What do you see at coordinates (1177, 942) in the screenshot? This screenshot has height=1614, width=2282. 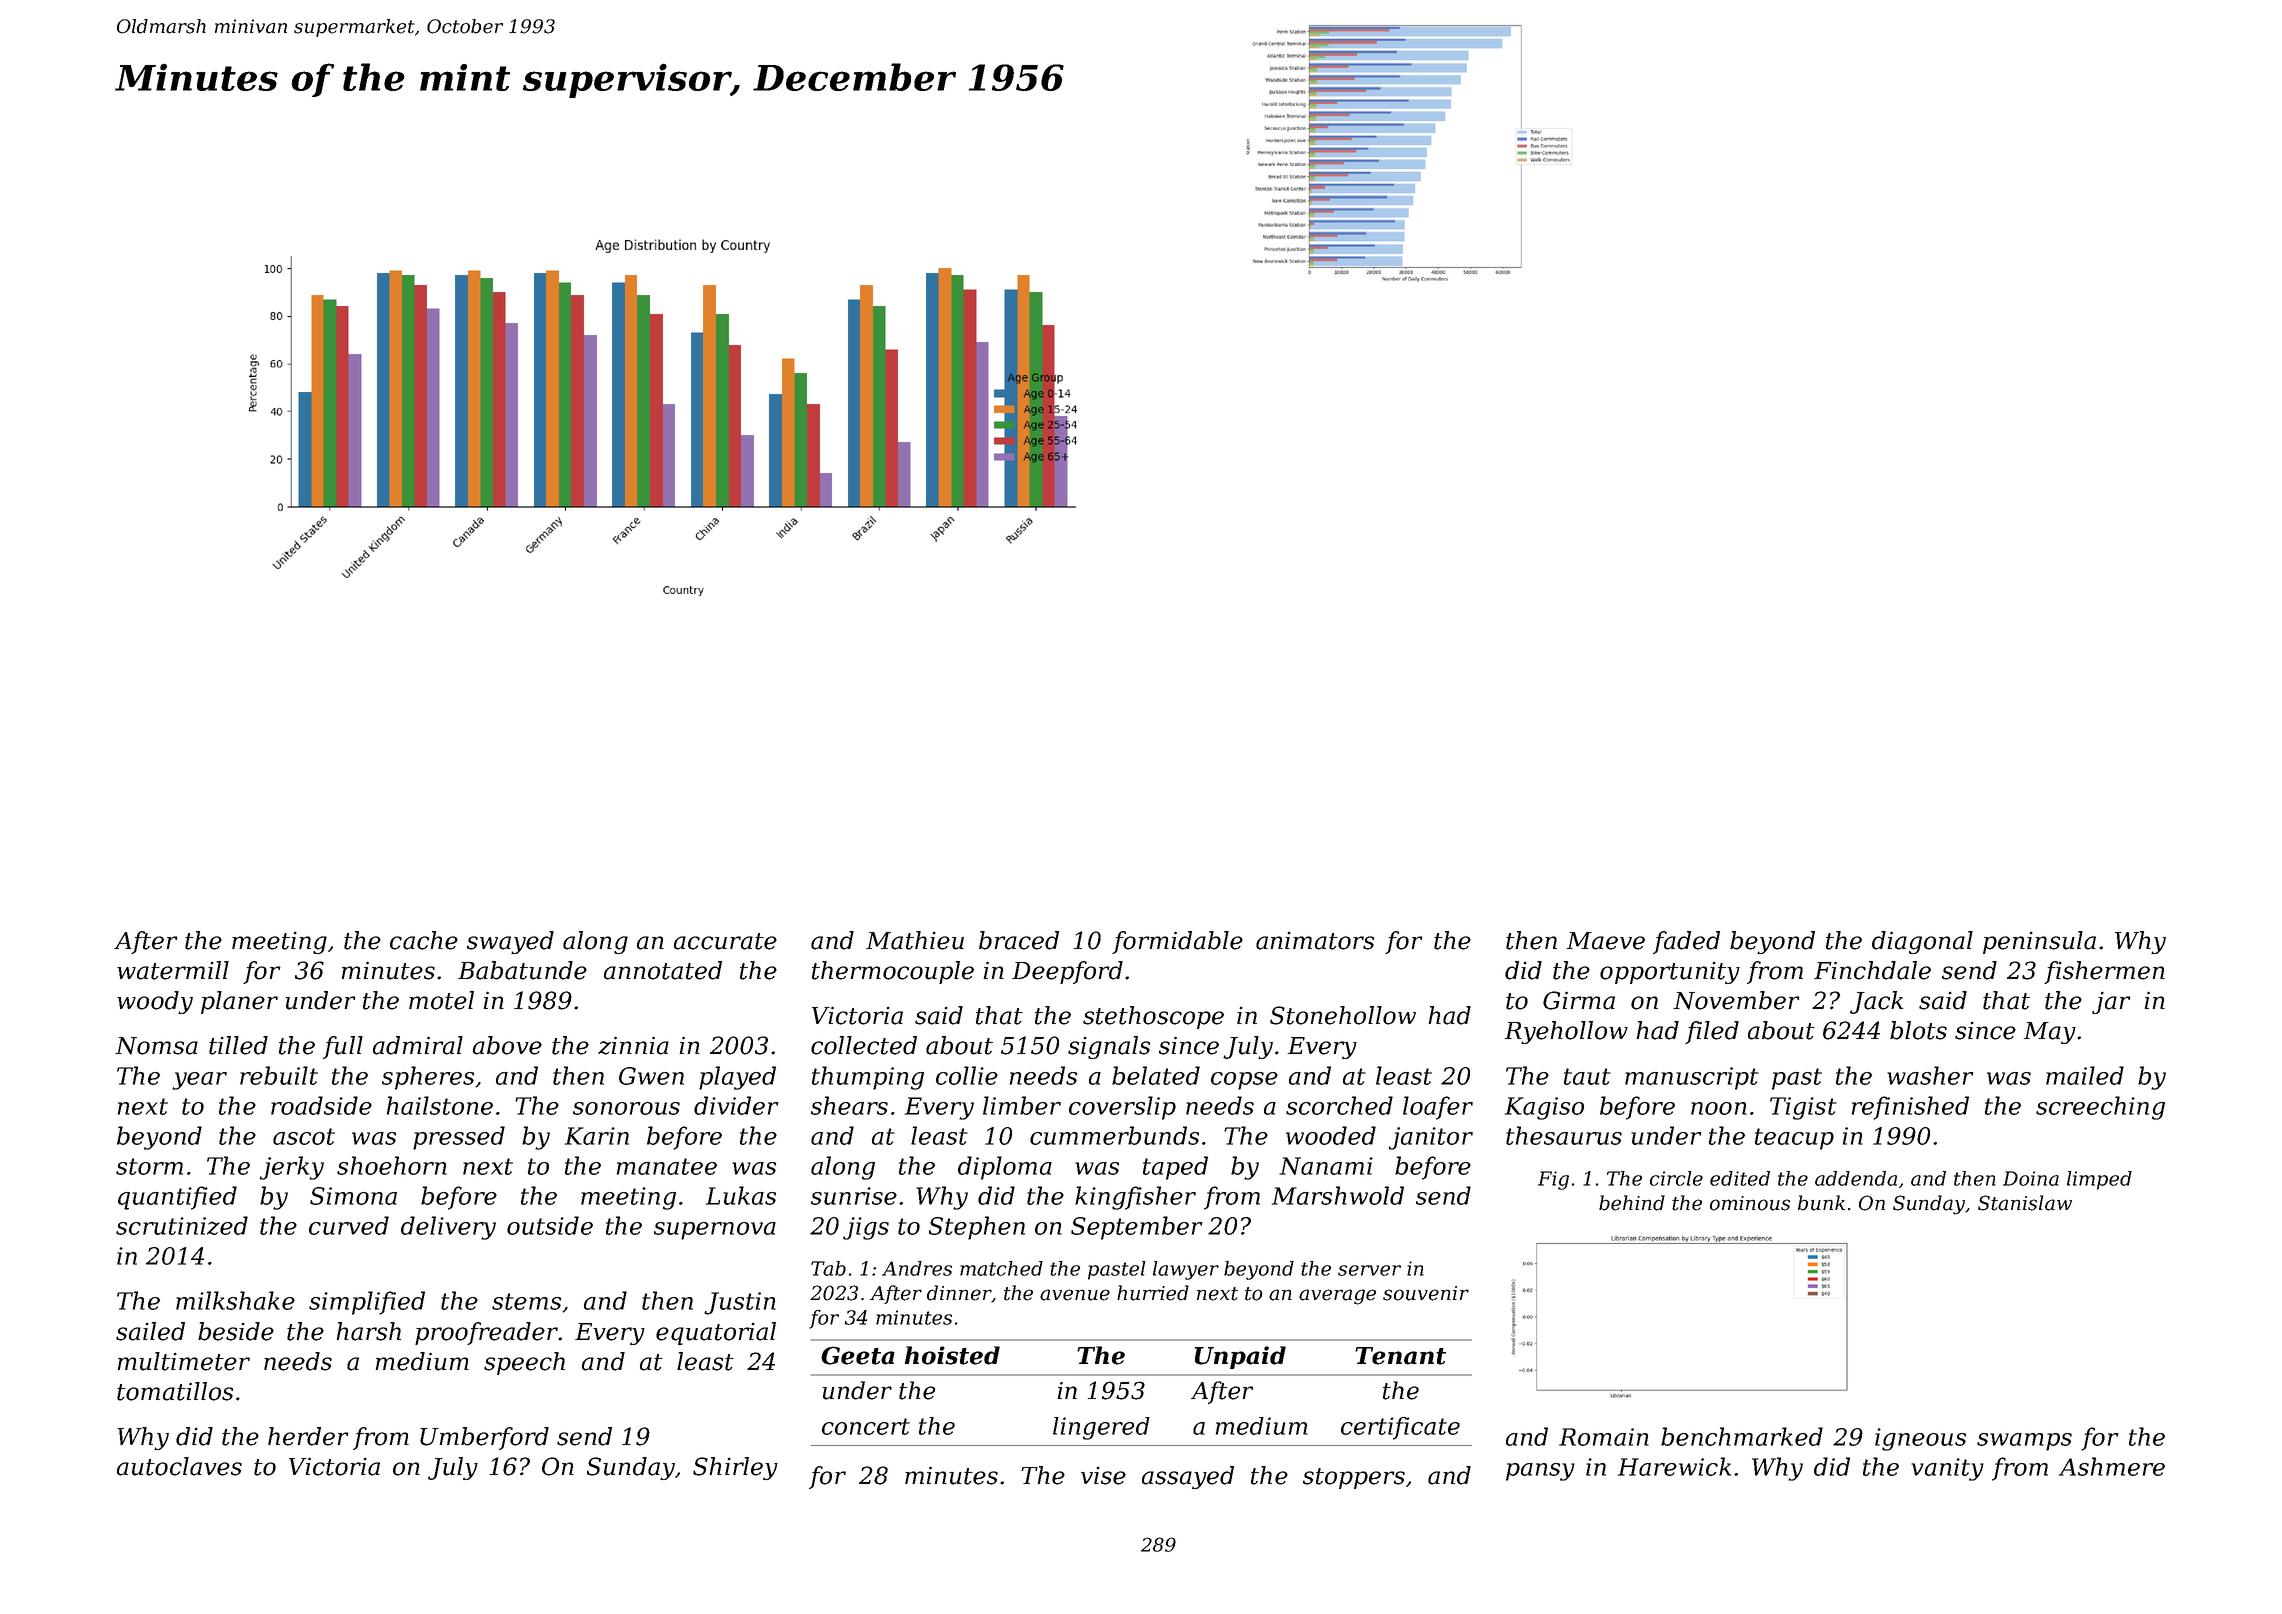 I see `formidable` at bounding box center [1177, 942].
